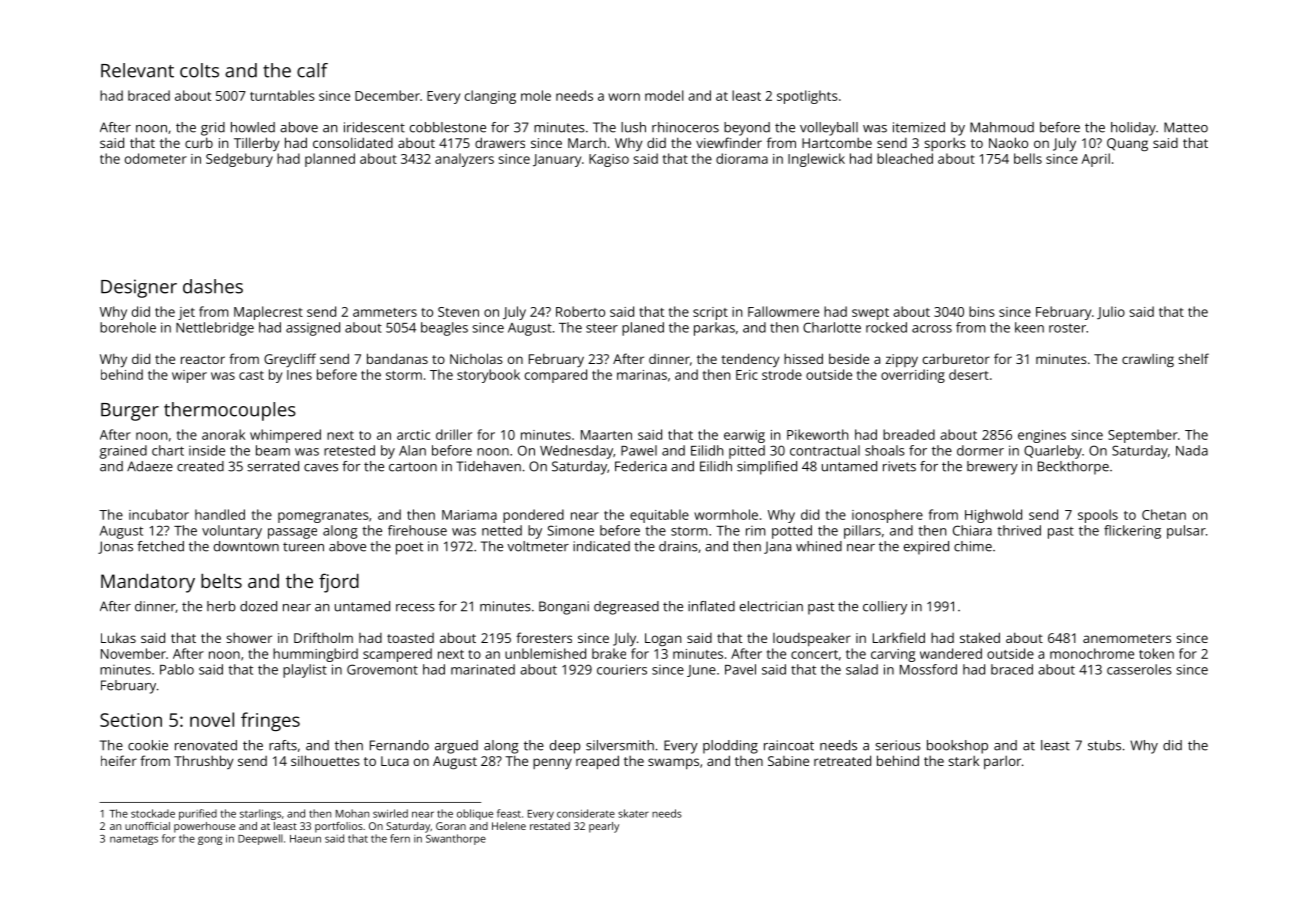 This screenshot has width=1308, height=924. Describe the element at coordinates (919, 127) in the screenshot. I see `itemized` at that location.
